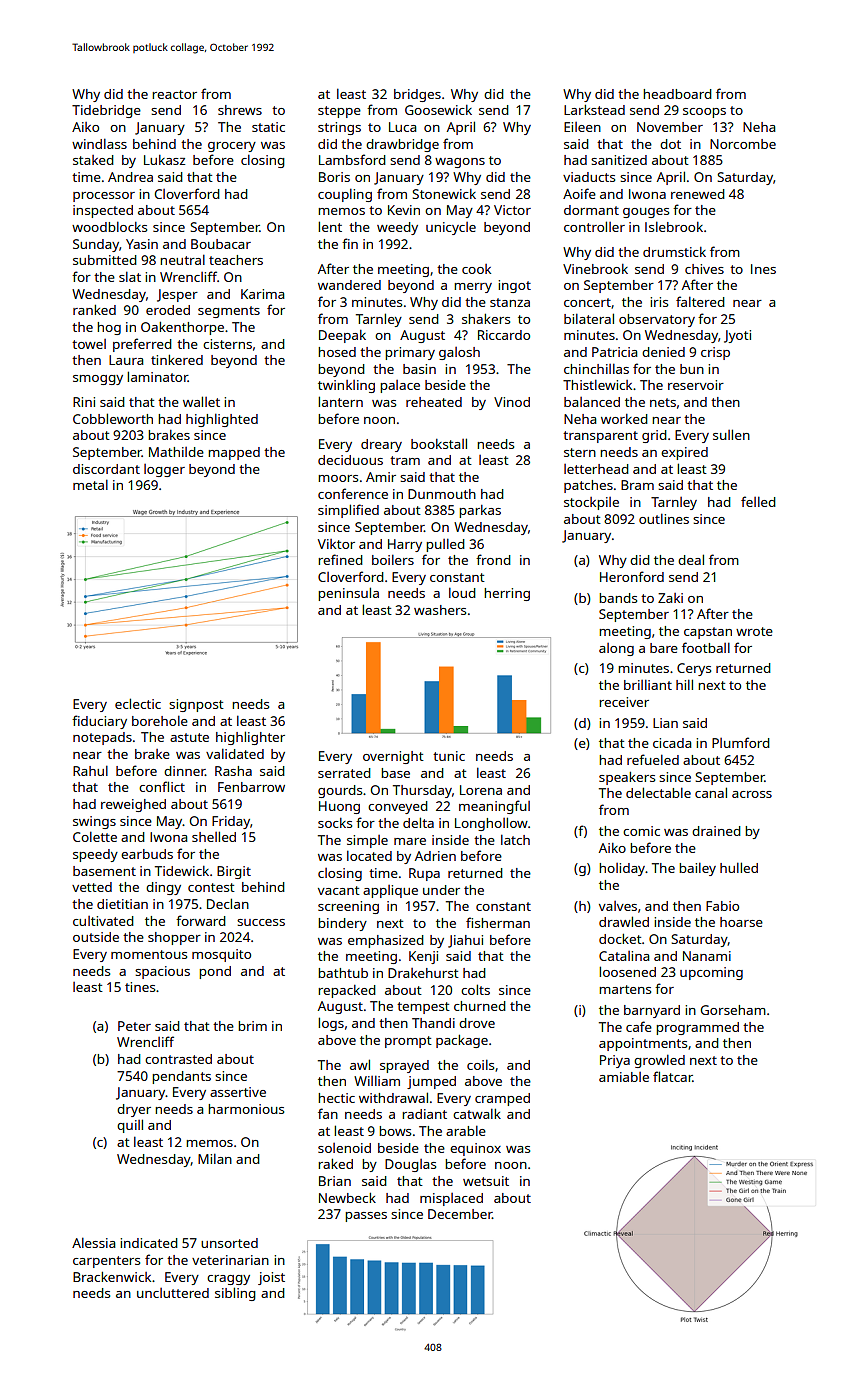 The height and width of the screenshot is (1400, 849). What do you see at coordinates (106, 111) in the screenshot?
I see `Tidebridge` at bounding box center [106, 111].
